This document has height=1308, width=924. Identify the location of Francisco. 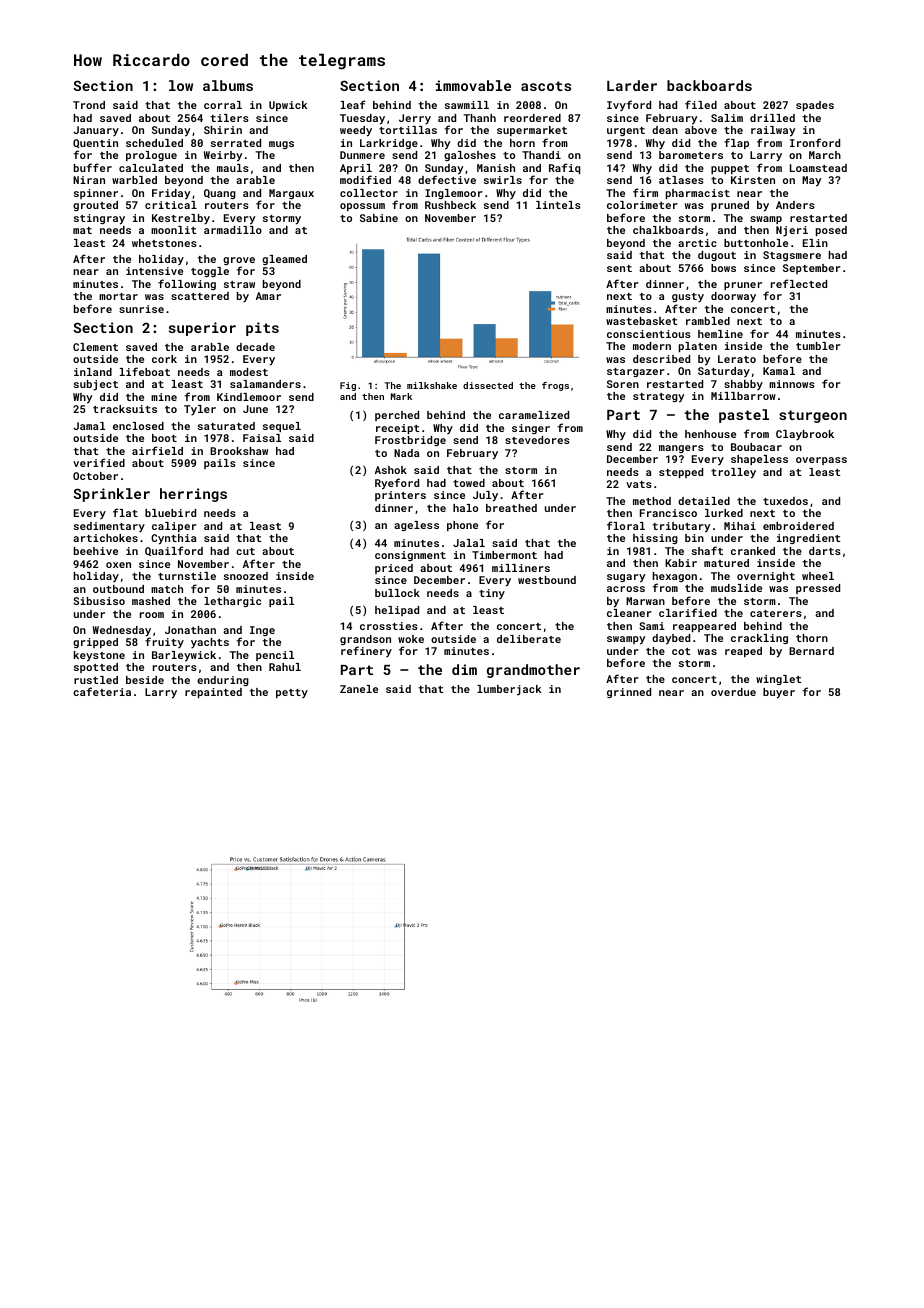
(668, 513).
